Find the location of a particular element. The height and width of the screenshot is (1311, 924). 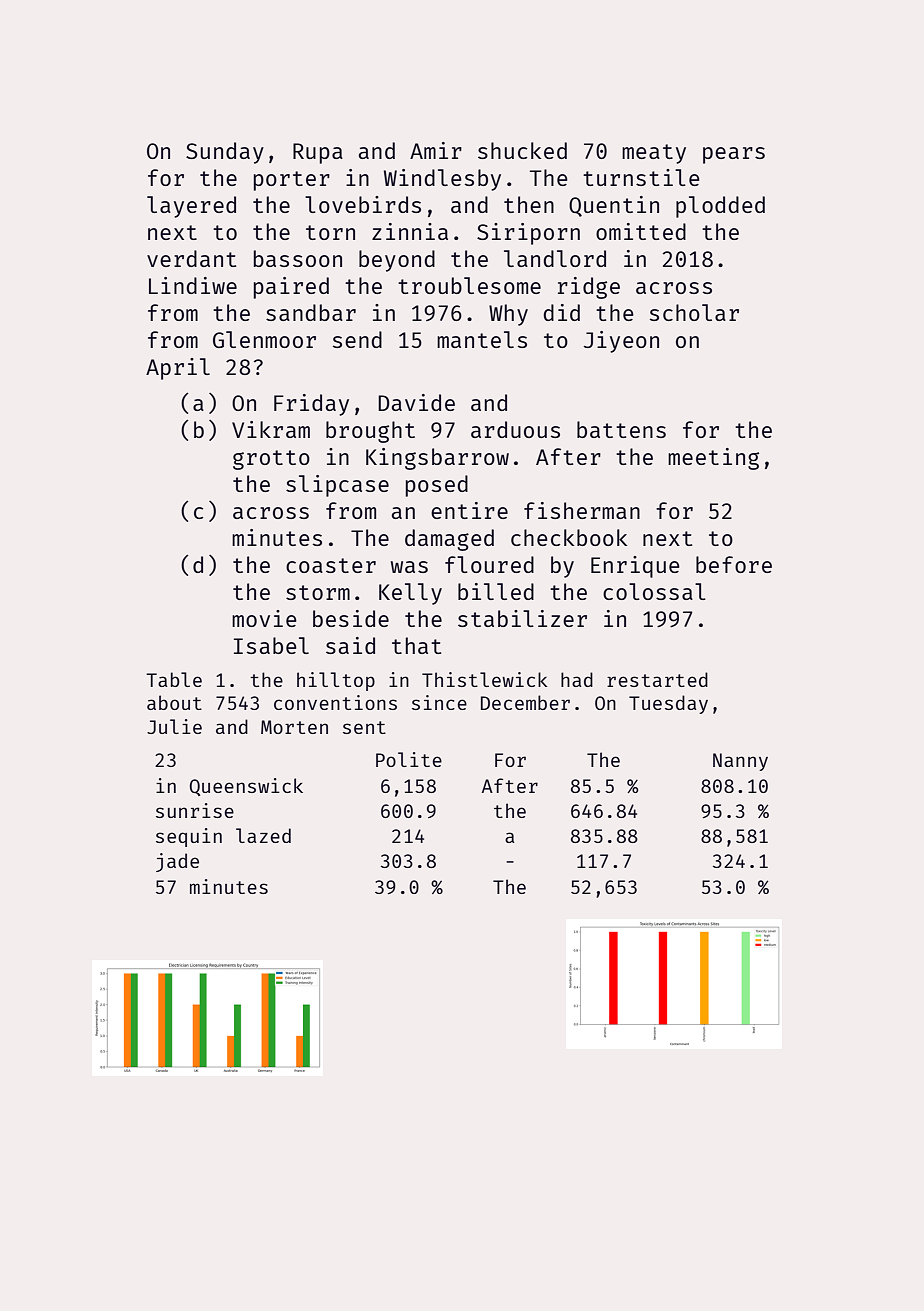

meeting is located at coordinates (713, 459).
